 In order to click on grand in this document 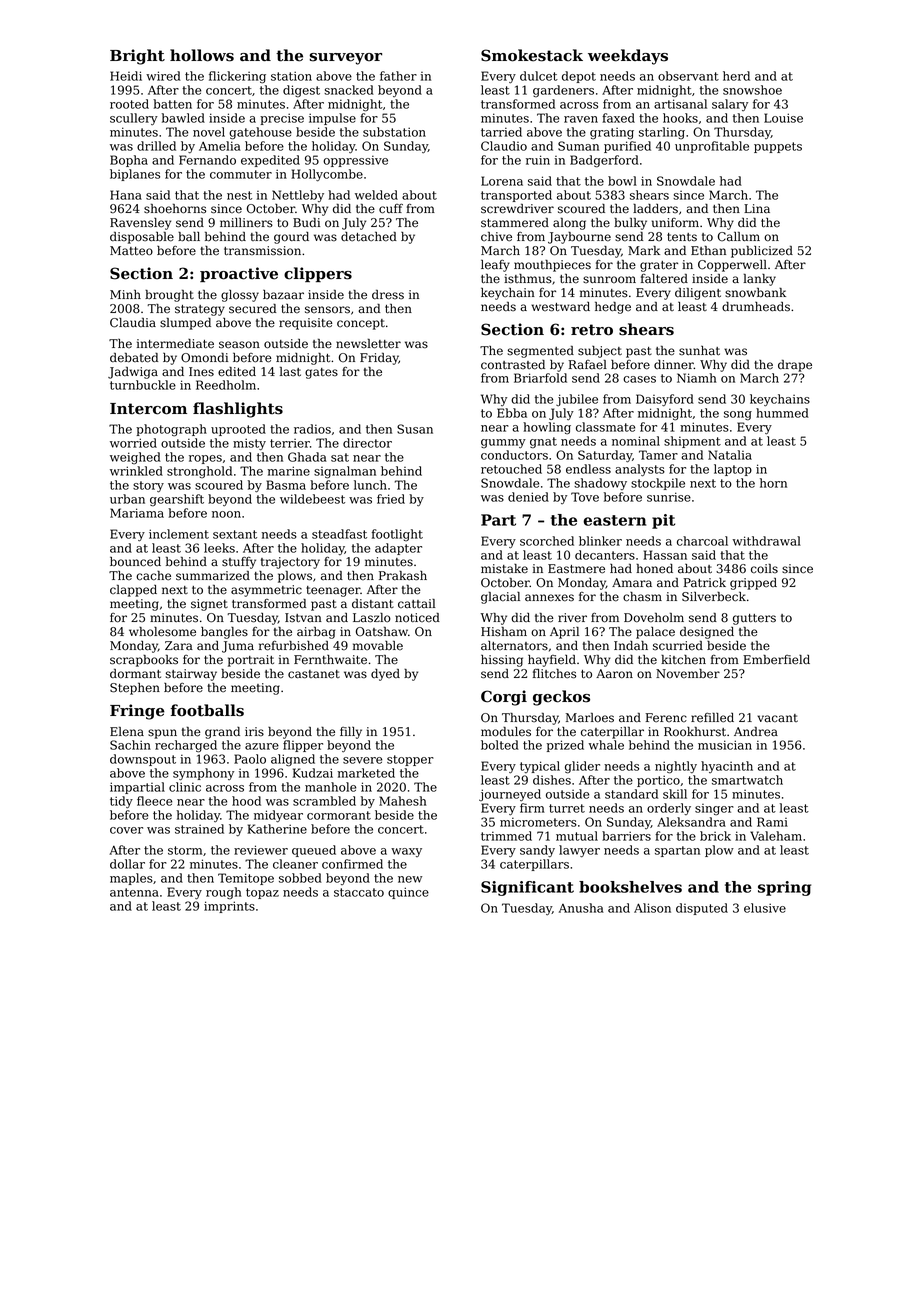, I will do `click(222, 733)`.
